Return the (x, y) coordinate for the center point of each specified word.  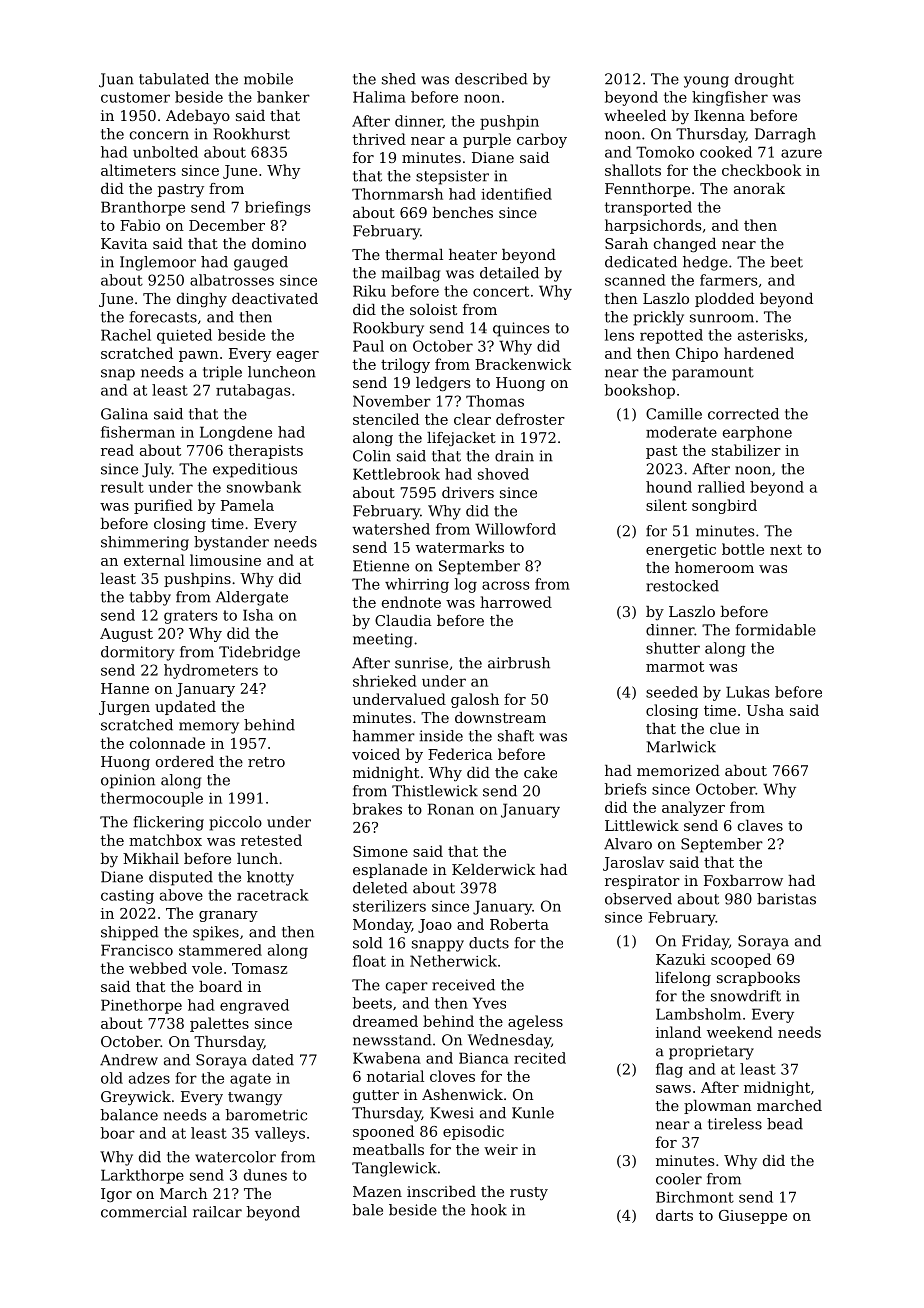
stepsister (452, 177)
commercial (144, 1212)
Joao (435, 926)
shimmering (145, 543)
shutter (673, 648)
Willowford (515, 529)
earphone (757, 433)
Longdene (236, 433)
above (181, 895)
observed (638, 899)
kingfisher (730, 98)
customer (135, 97)
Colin (372, 456)
